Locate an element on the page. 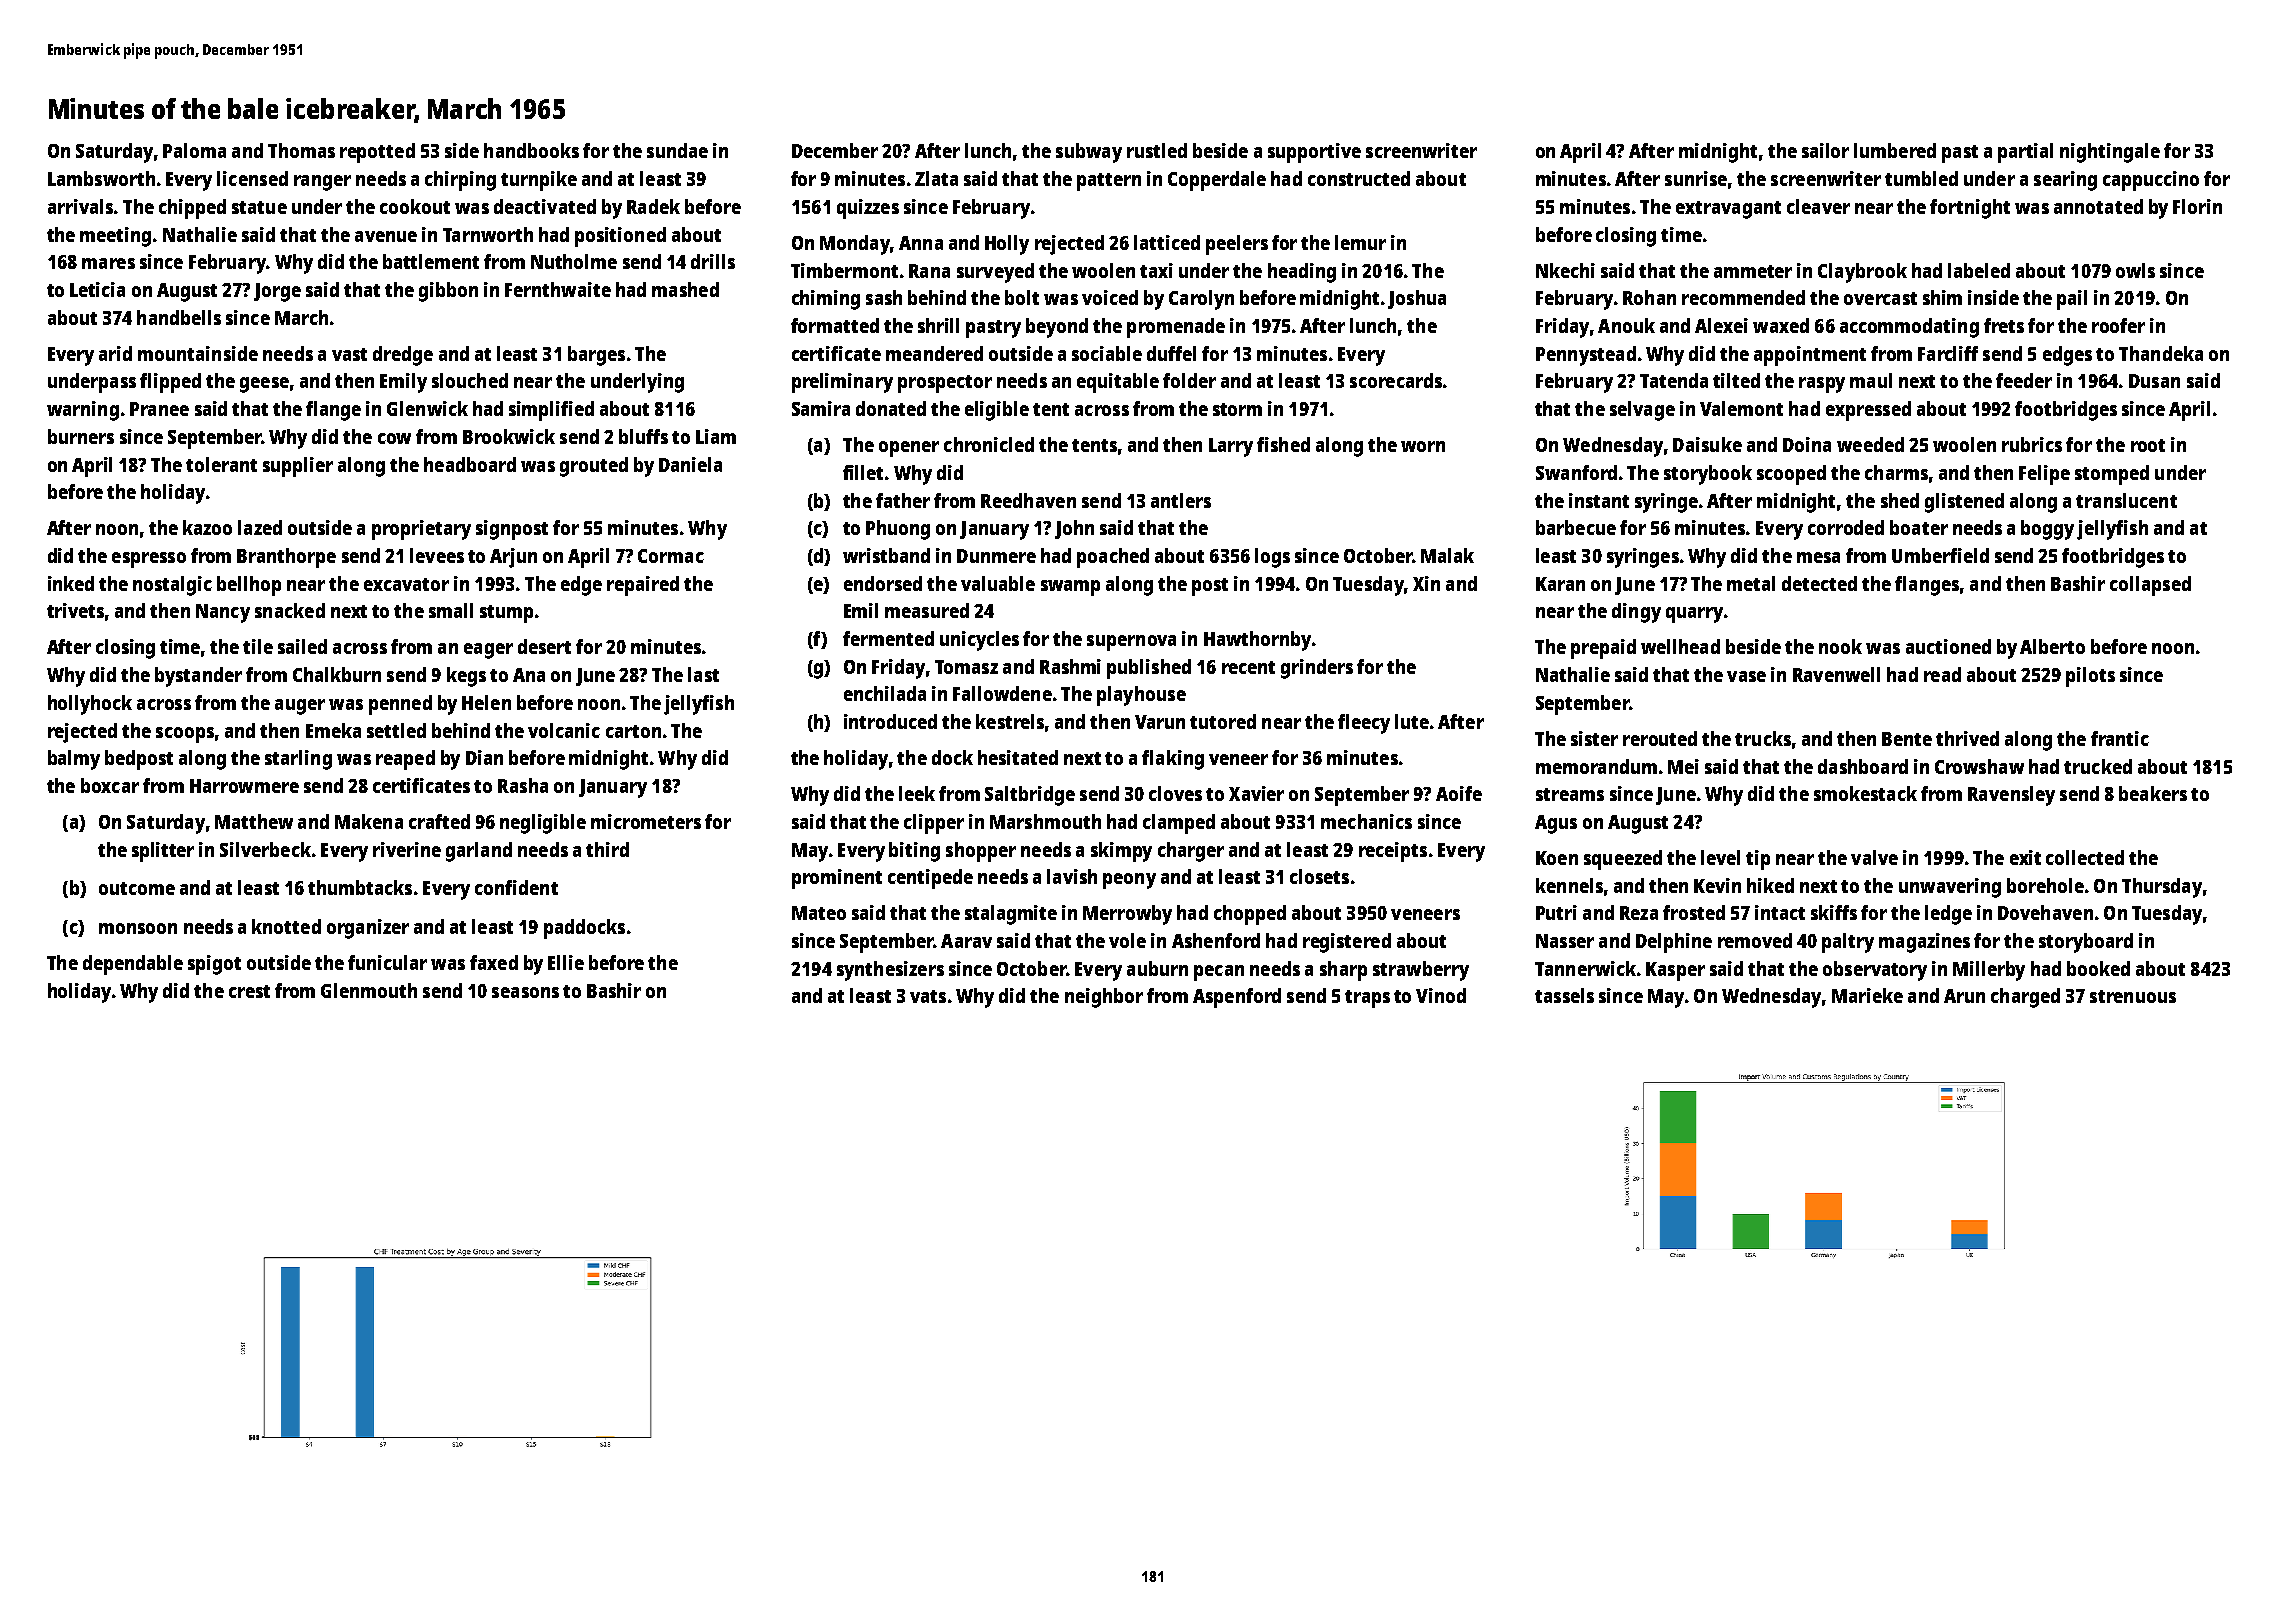 This document has width=2282, height=1614. partial is located at coordinates (2025, 153).
